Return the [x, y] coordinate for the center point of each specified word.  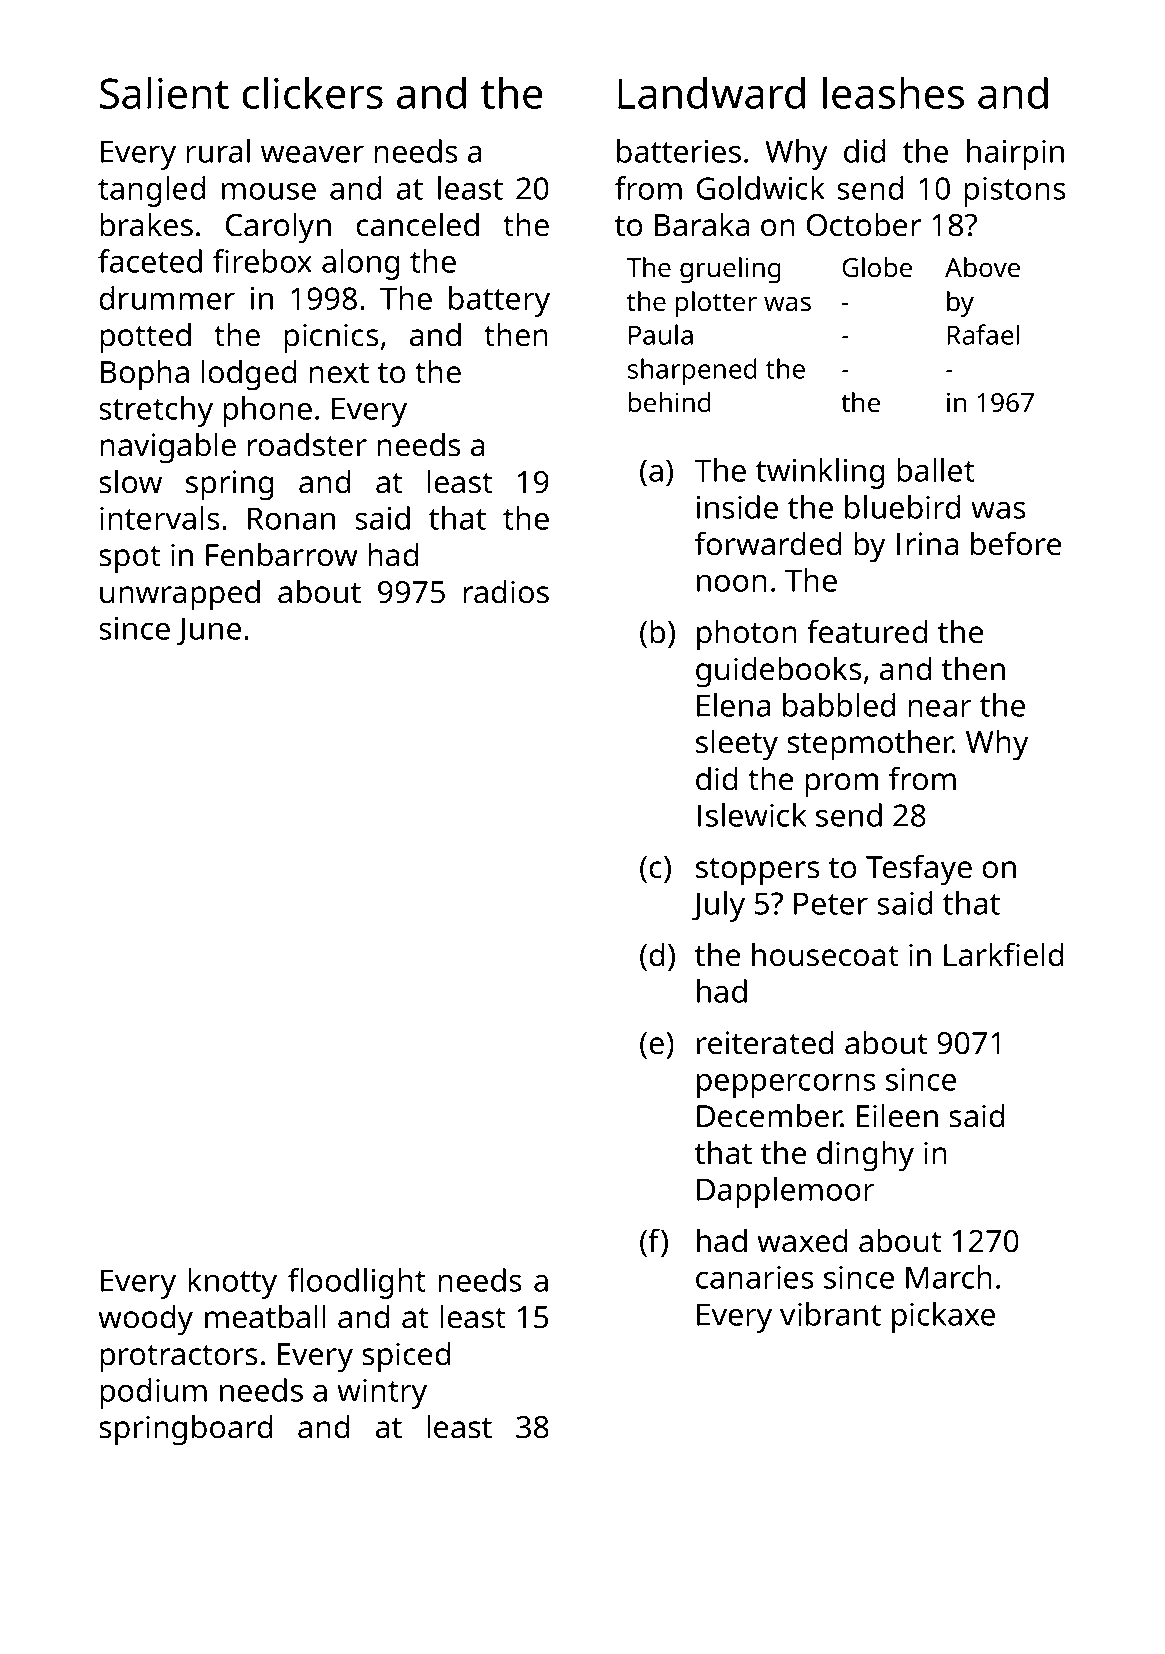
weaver [312, 154]
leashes [893, 93]
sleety [737, 745]
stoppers [758, 872]
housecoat [825, 954]
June [208, 631]
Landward [711, 93]
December [769, 1115]
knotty [232, 1283]
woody [145, 1320]
